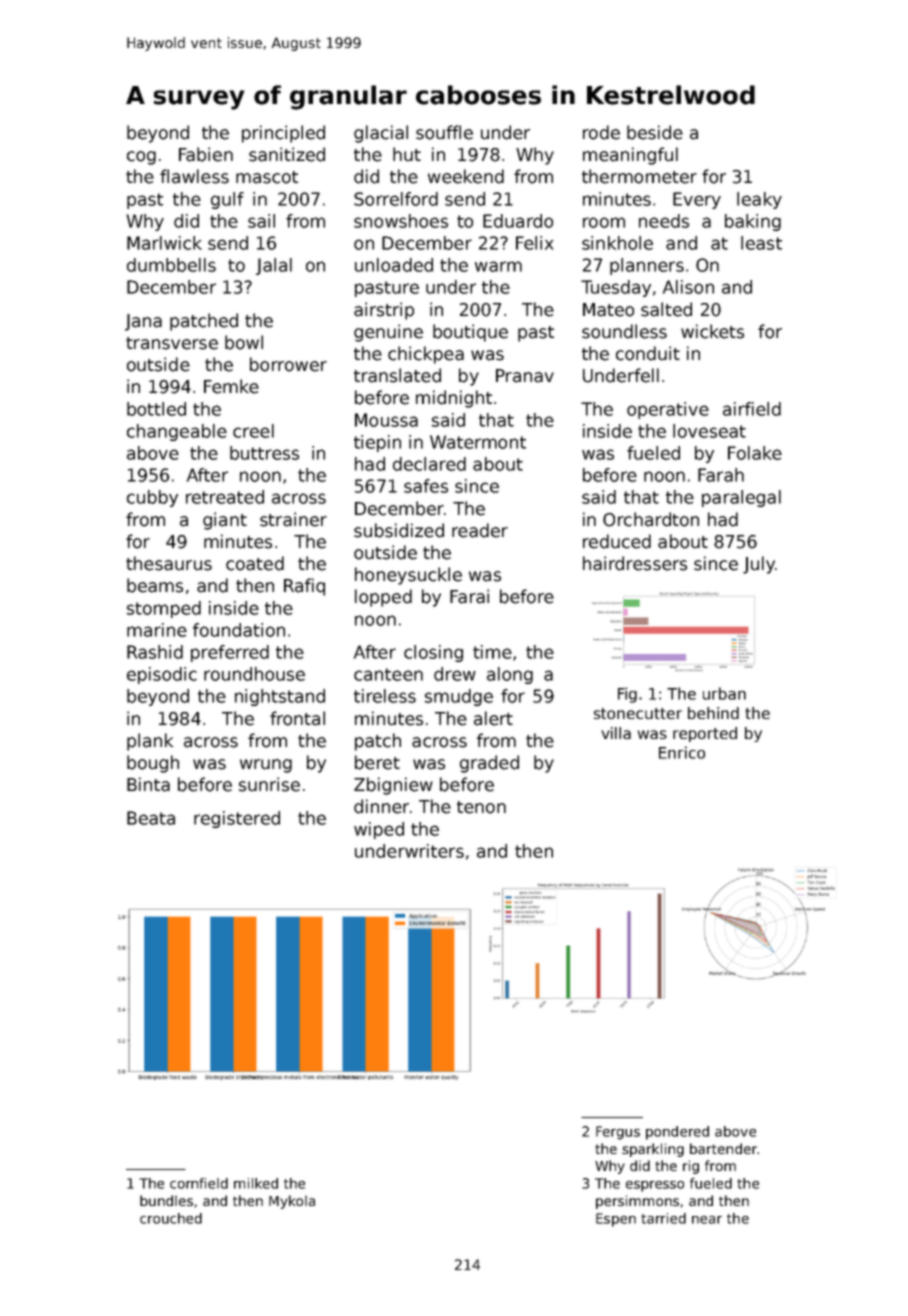  What do you see at coordinates (164, 243) in the page?
I see `Marlwick` at bounding box center [164, 243].
